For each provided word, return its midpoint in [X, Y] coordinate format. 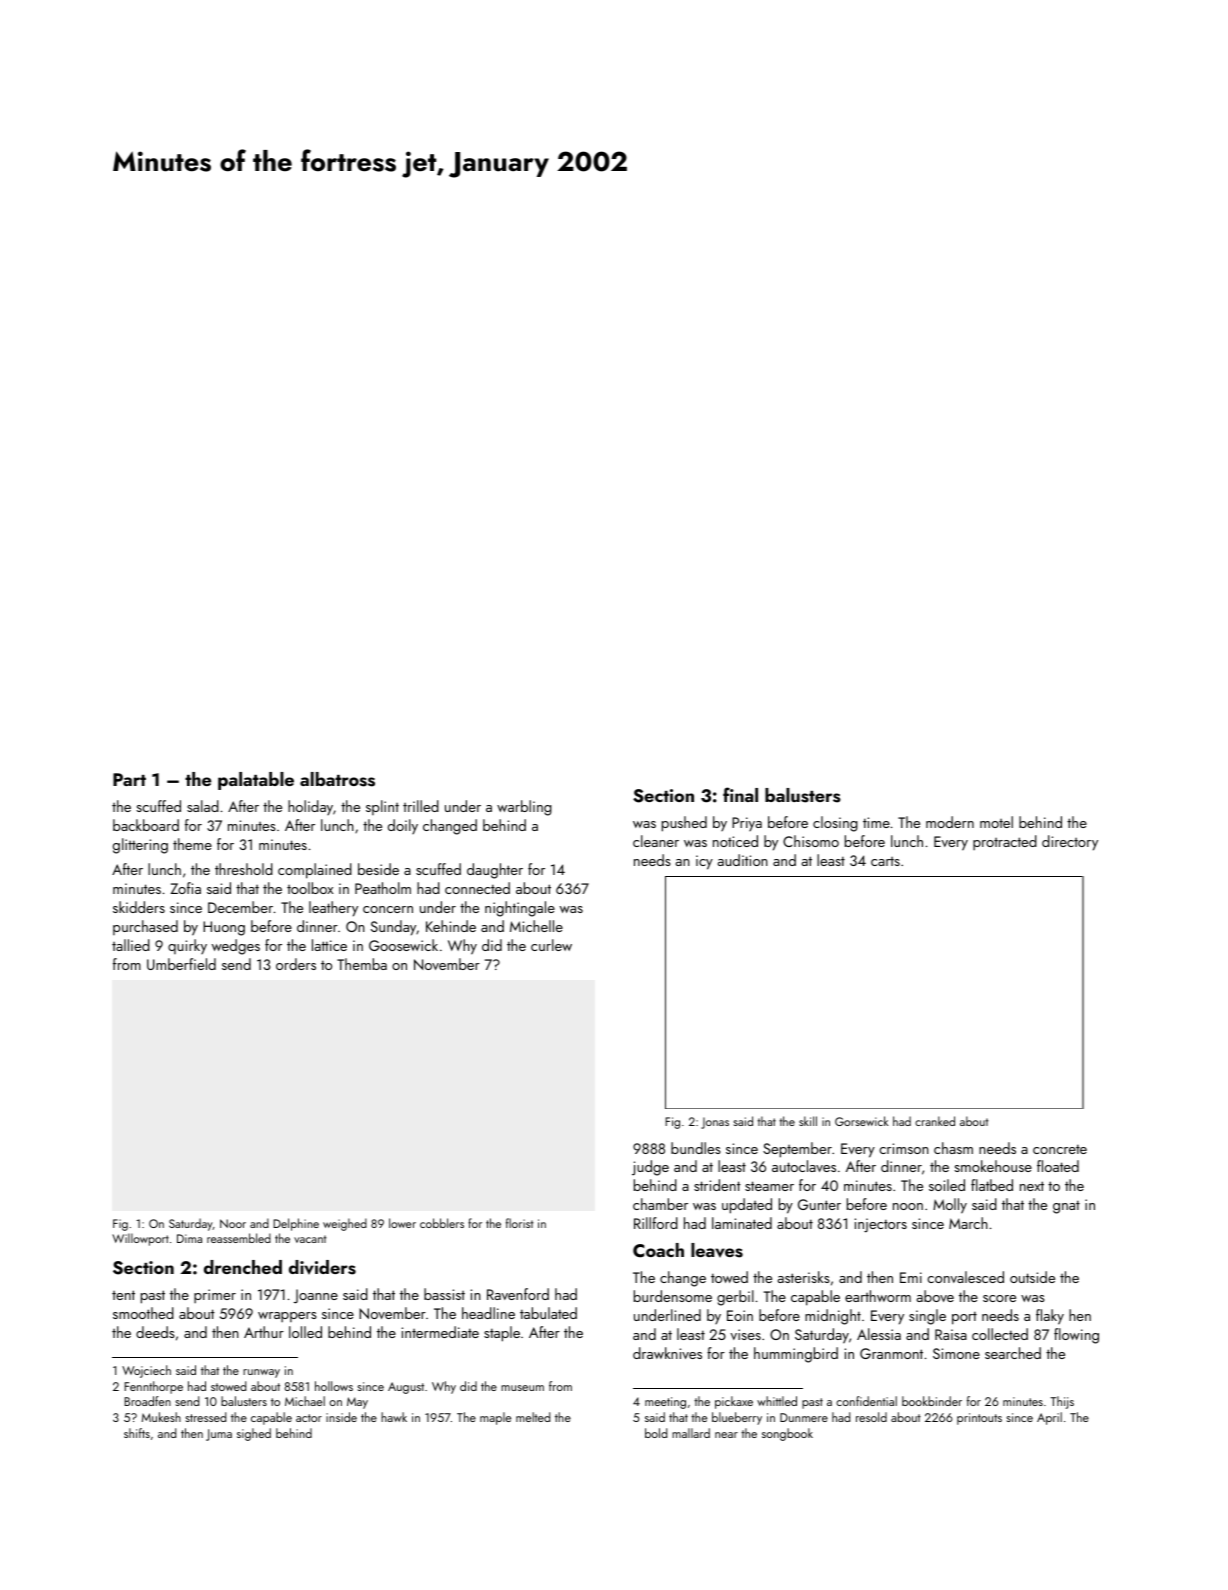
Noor [233, 1223]
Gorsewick [861, 1121]
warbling [524, 808]
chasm [953, 1148]
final [740, 794]
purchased [145, 927]
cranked [935, 1121]
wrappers [287, 1317]
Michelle [536, 926]
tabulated [548, 1313]
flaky [1050, 1317]
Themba [362, 964]
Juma [219, 1435]
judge [650, 1168]
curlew [551, 945]
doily [403, 826]
